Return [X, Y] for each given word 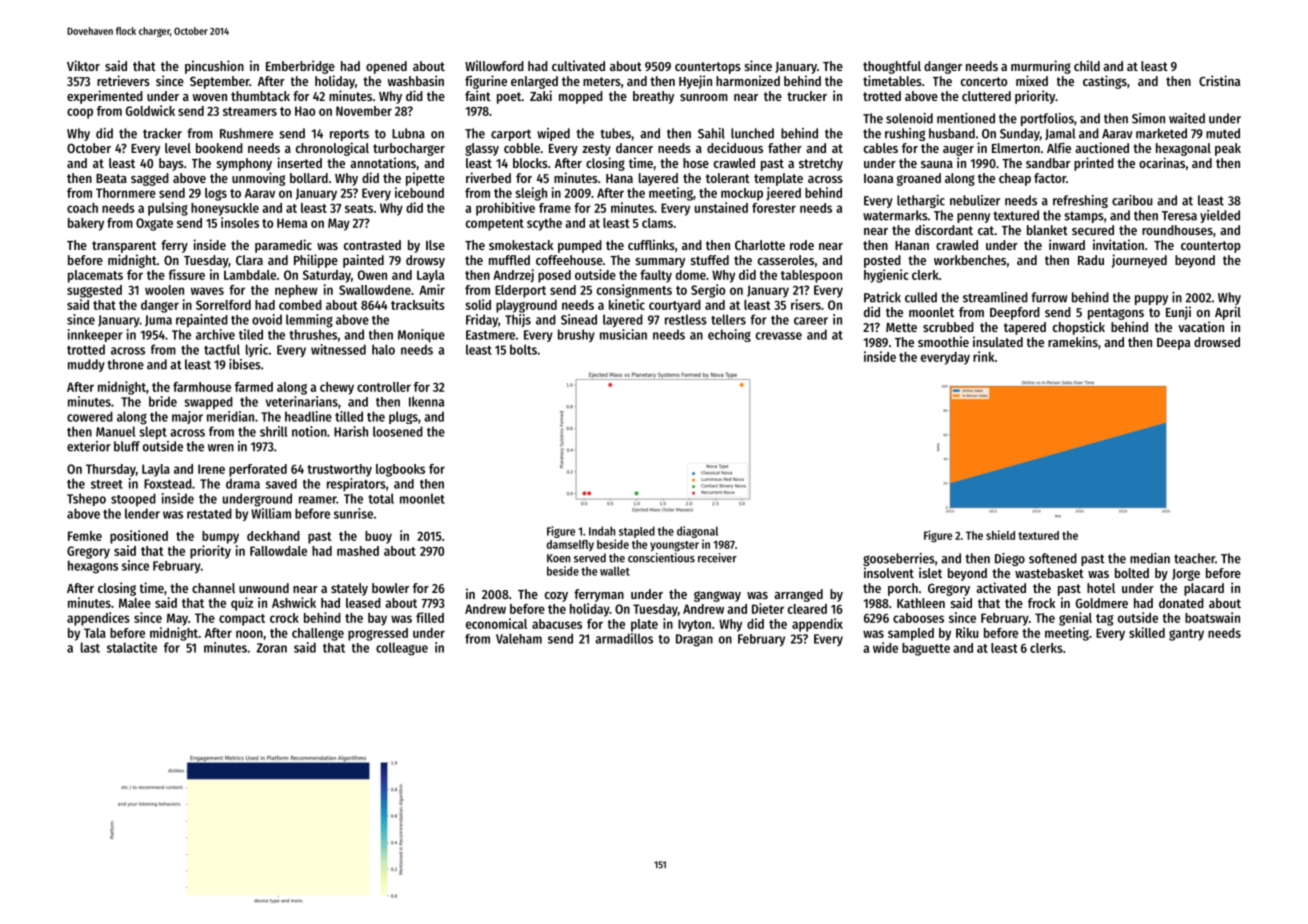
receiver [717, 558]
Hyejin [695, 82]
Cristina [1219, 80]
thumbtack [260, 96]
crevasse [779, 336]
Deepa [1173, 344]
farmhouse [202, 387]
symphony [244, 164]
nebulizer [975, 200]
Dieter [768, 608]
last [90, 647]
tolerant [728, 178]
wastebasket [1049, 573]
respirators [356, 485]
